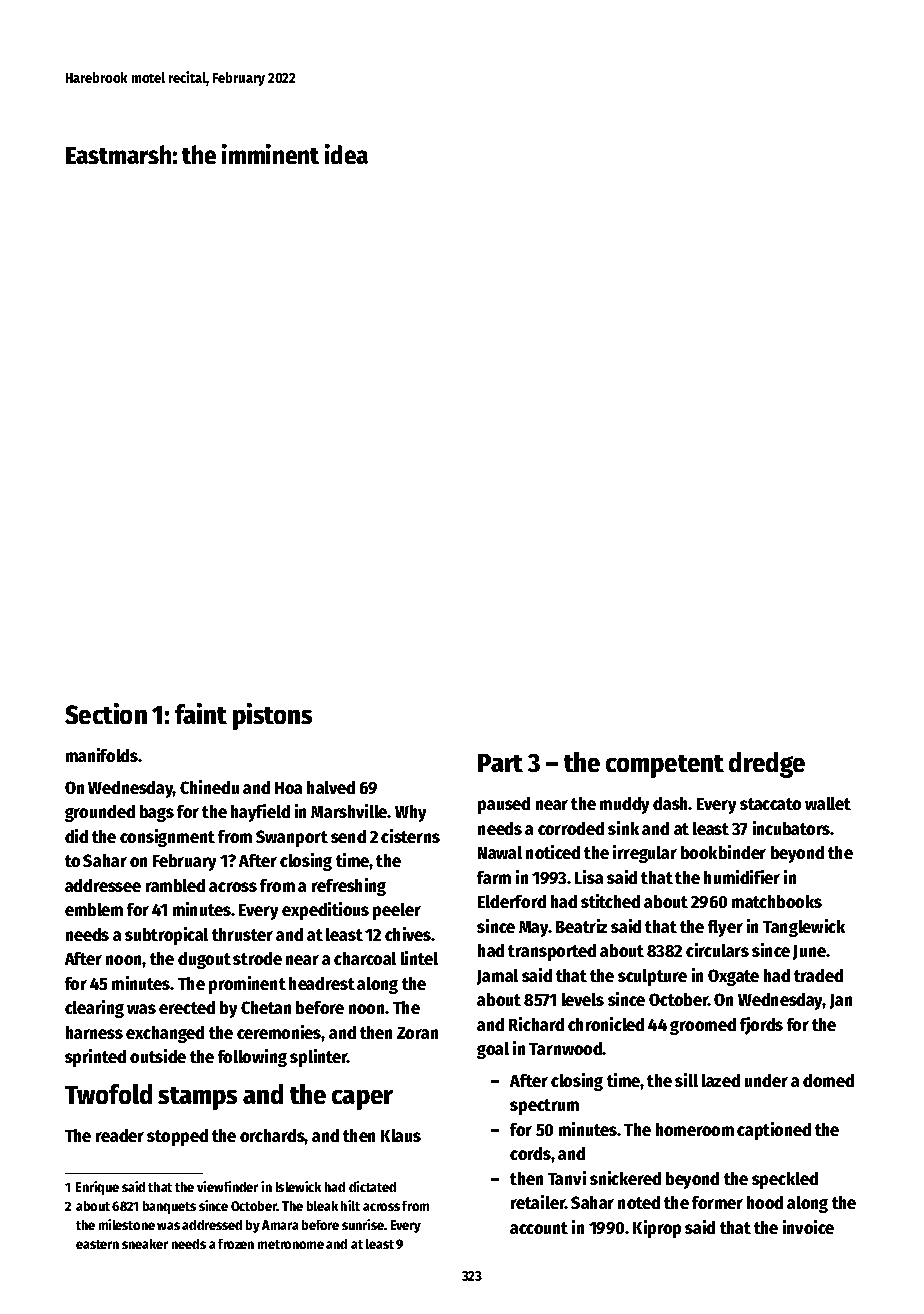 The height and width of the document is (1314, 924). What do you see at coordinates (808, 1227) in the document?
I see `invoice` at bounding box center [808, 1227].
